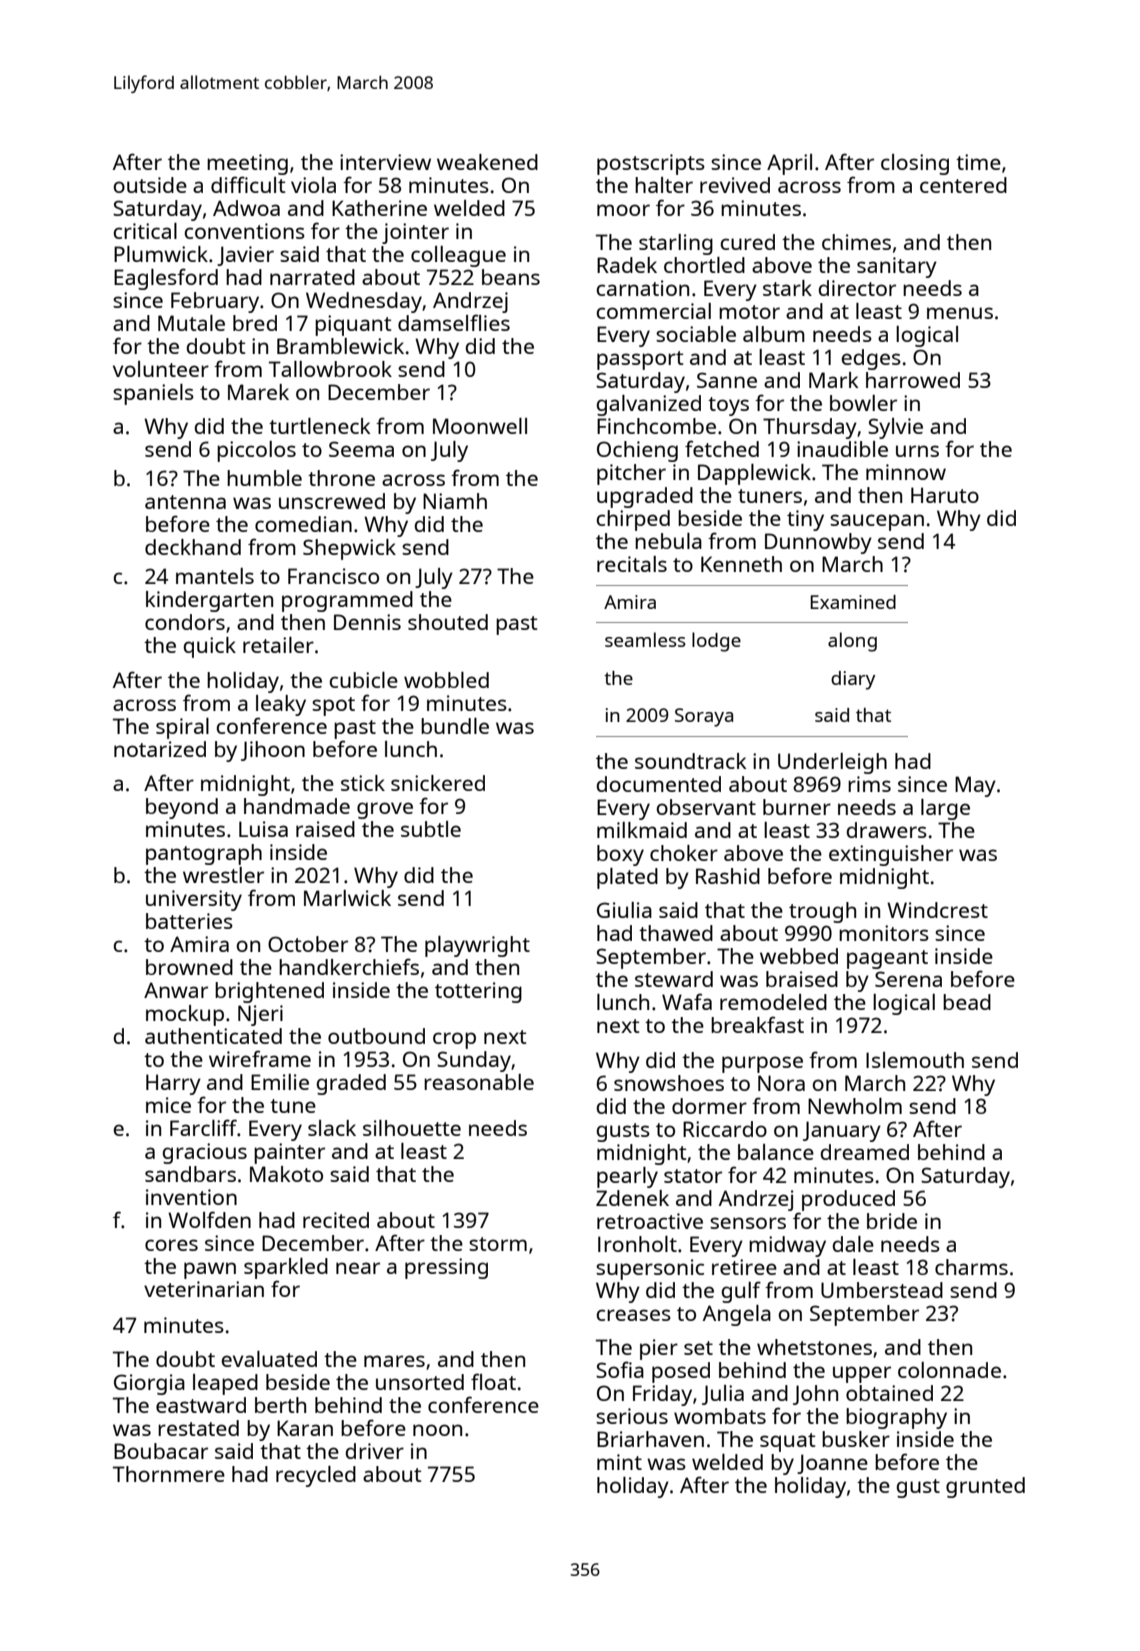 The image size is (1140, 1651). Describe the element at coordinates (960, 313) in the screenshot. I see `menus` at that location.
